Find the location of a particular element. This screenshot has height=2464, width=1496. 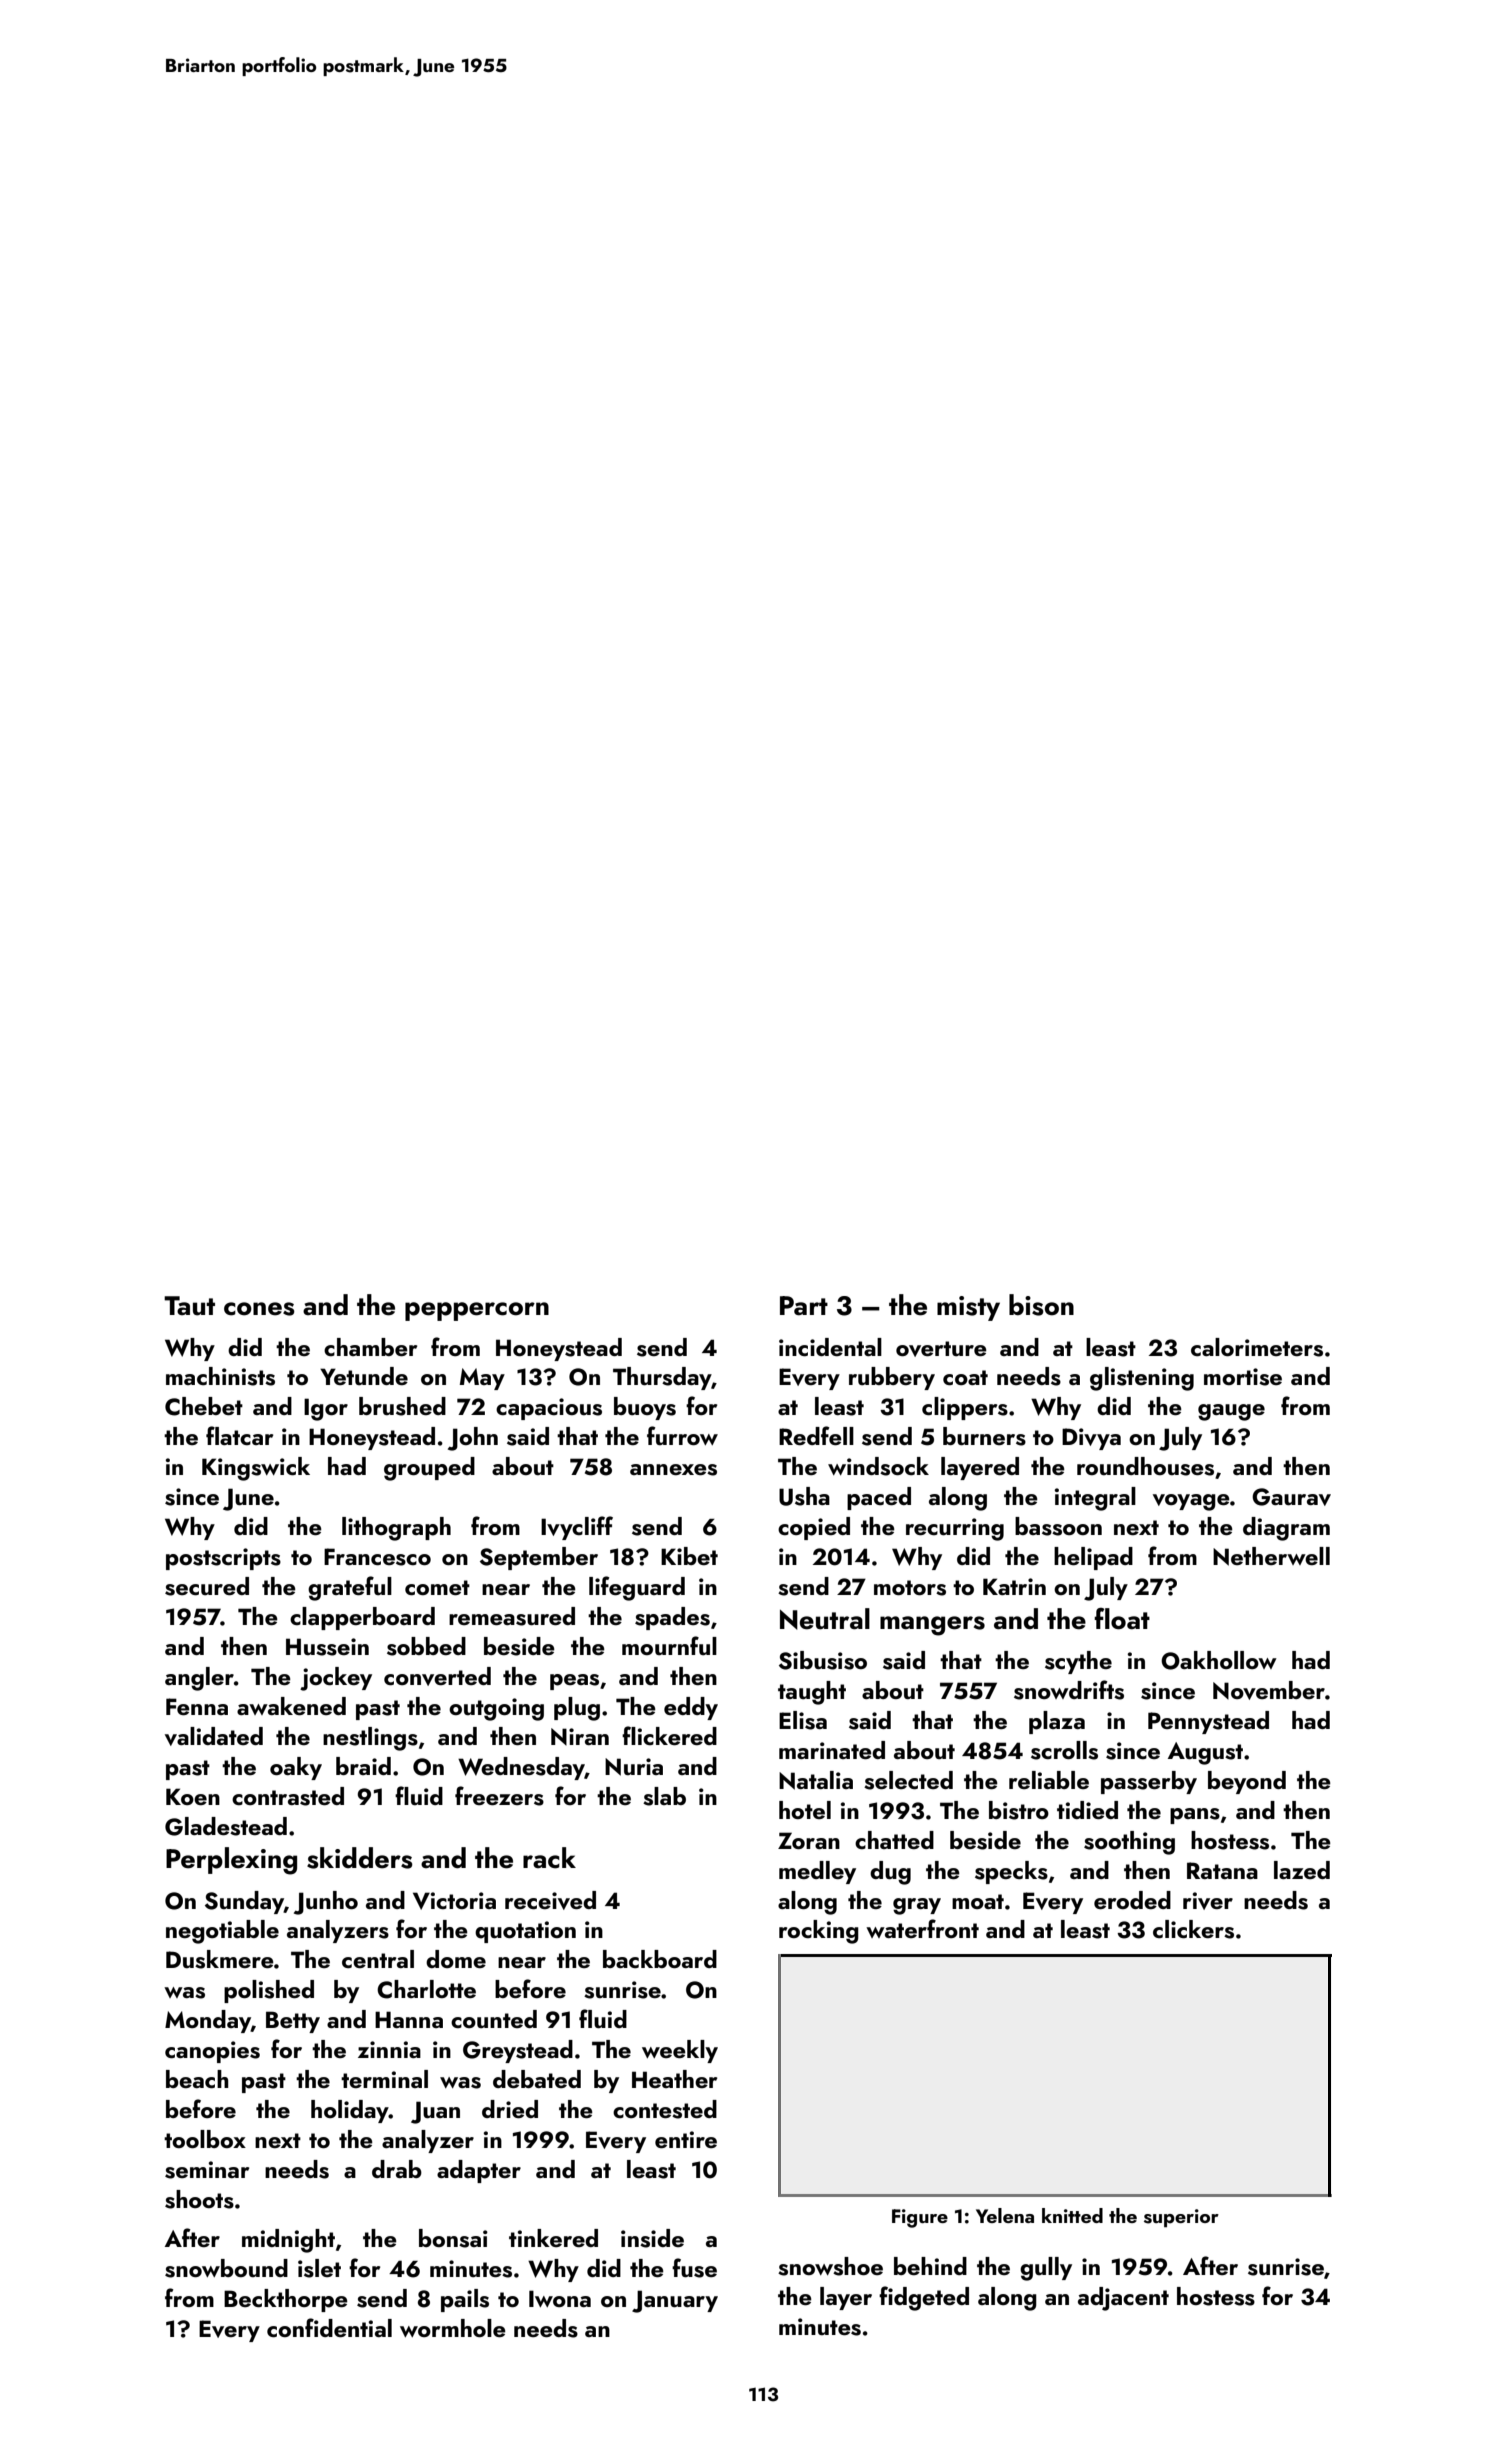

calorimeters is located at coordinates (1257, 1347).
